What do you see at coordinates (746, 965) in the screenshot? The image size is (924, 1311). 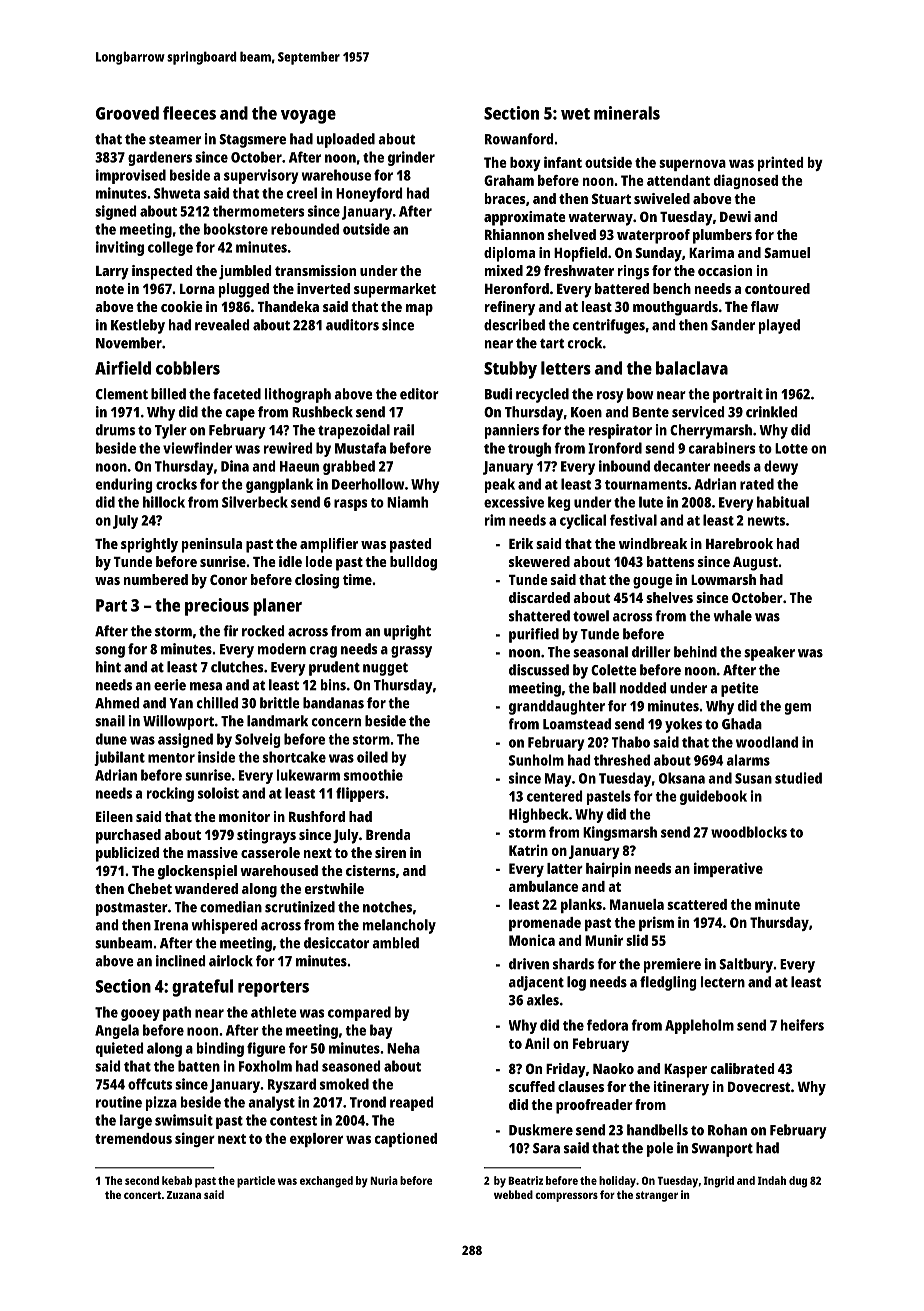 I see `Saltbury` at bounding box center [746, 965].
